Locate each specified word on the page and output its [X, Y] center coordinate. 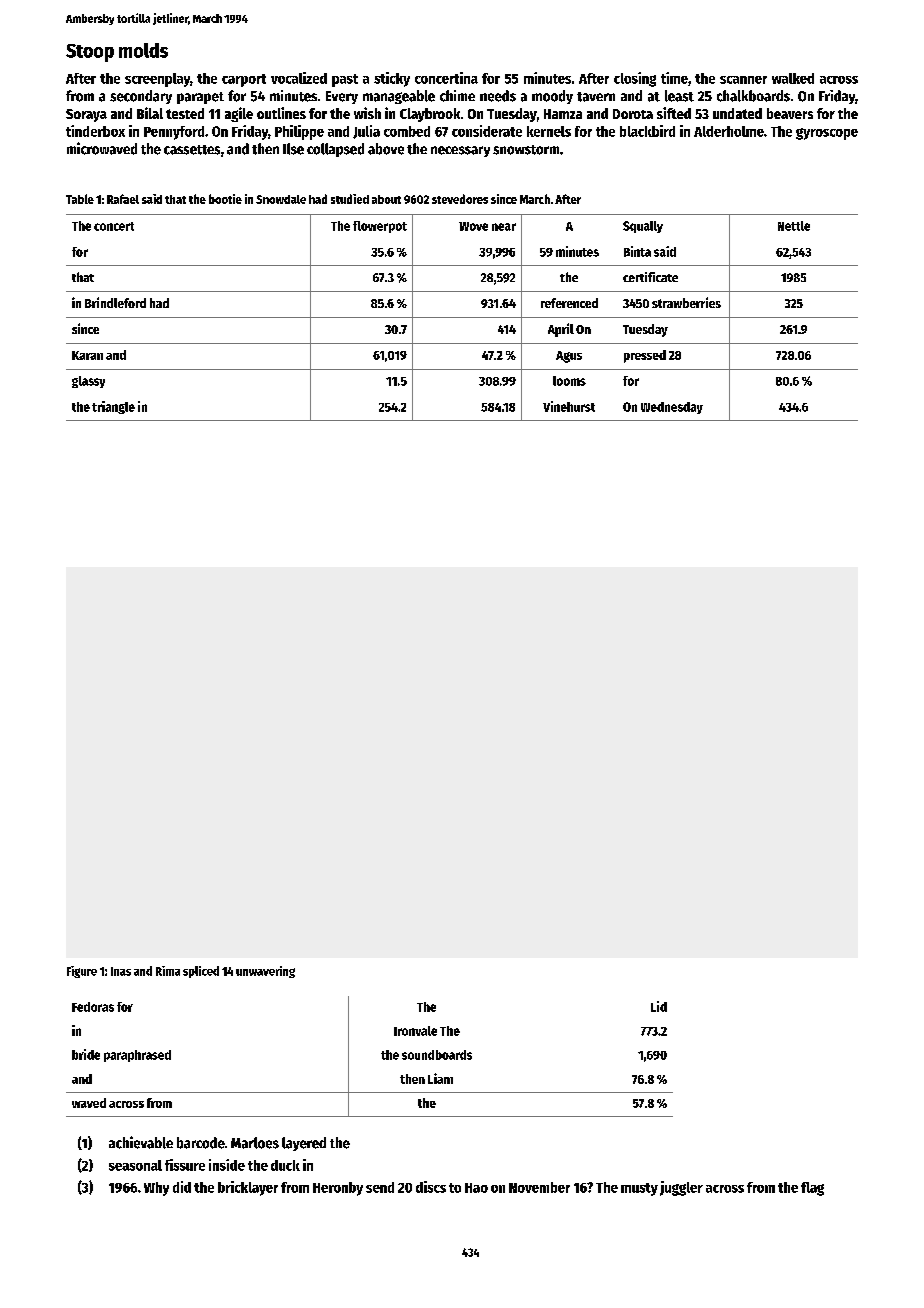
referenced [569, 303]
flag [812, 1189]
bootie [225, 199]
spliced [201, 972]
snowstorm [526, 150]
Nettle [794, 226]
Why [156, 1189]
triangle [113, 407]
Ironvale [415, 1031]
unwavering [265, 972]
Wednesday [672, 408]
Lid [659, 1006]
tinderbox [95, 131]
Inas [121, 971]
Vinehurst [569, 406]
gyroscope [827, 134]
